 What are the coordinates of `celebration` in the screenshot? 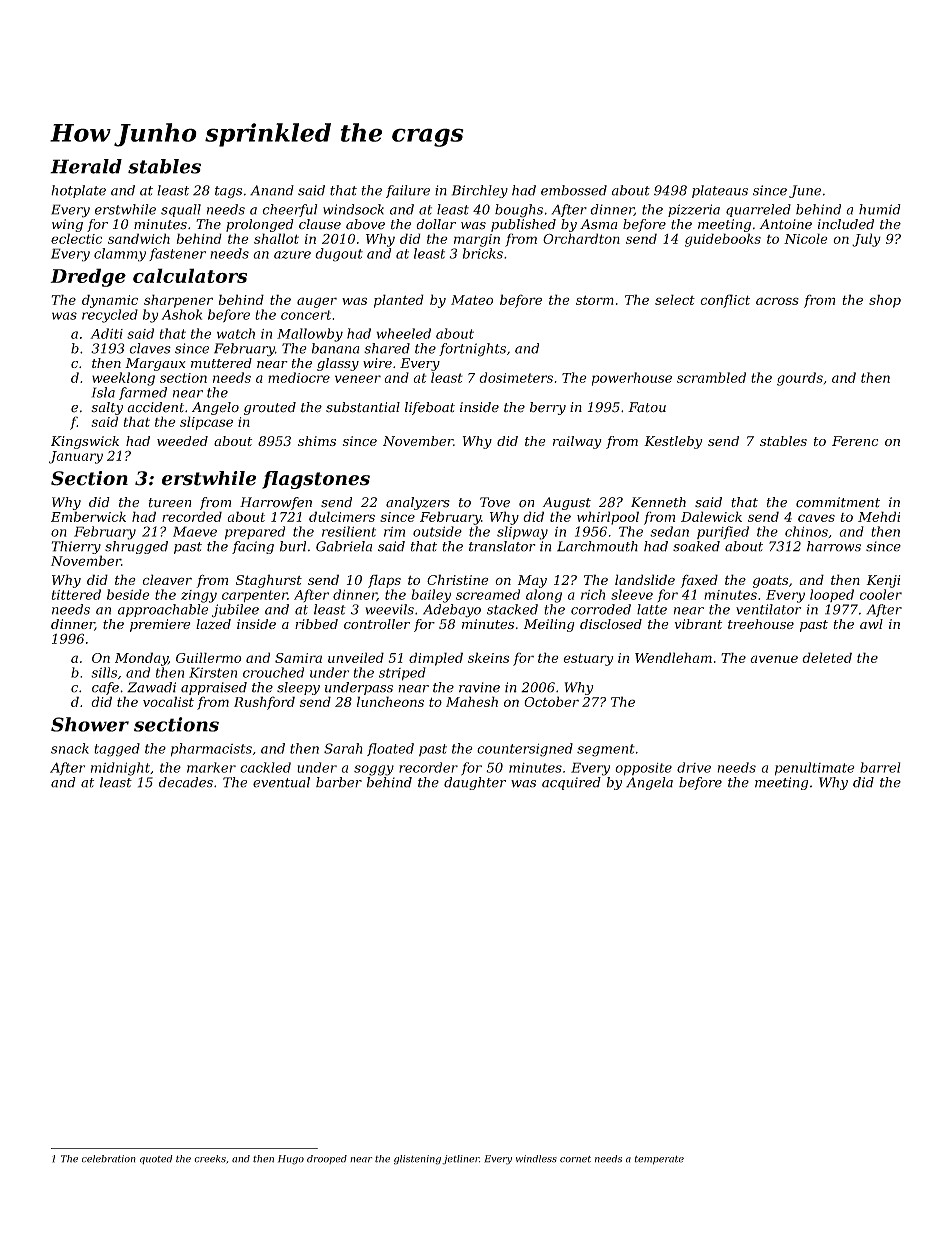 It's located at (109, 1159).
